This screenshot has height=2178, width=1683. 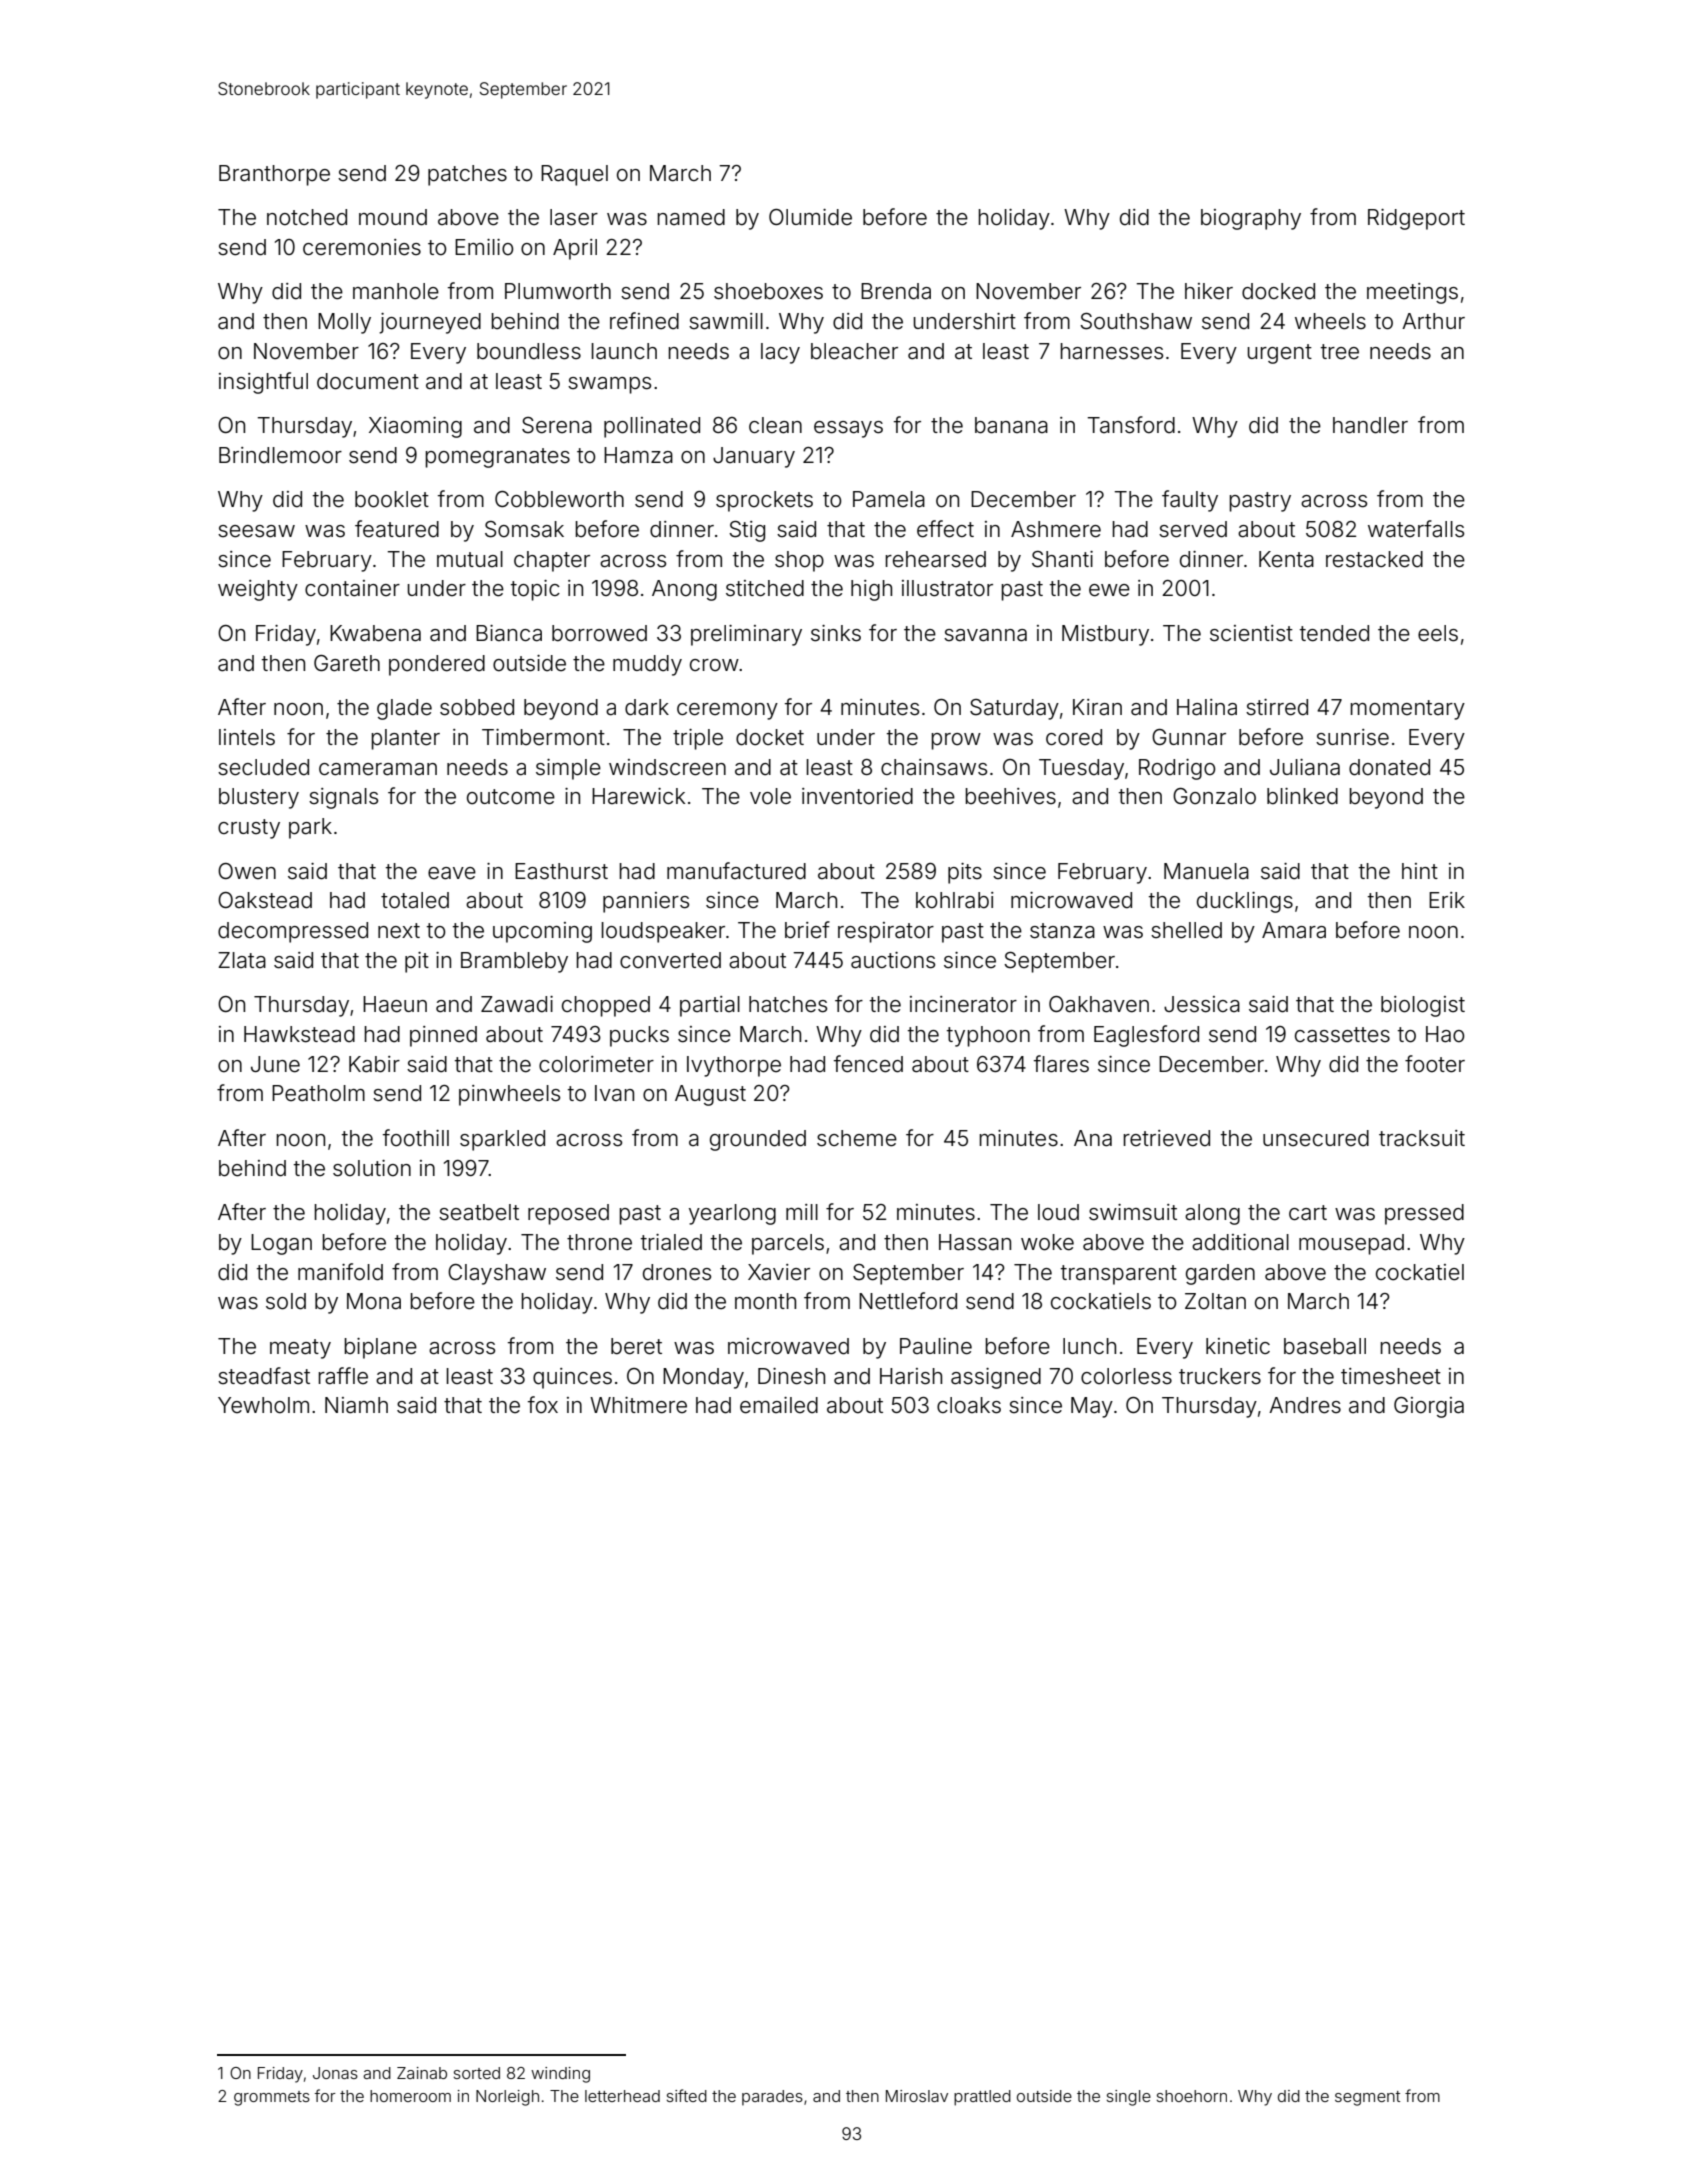 What do you see at coordinates (1136, 321) in the screenshot?
I see `Southshaw` at bounding box center [1136, 321].
